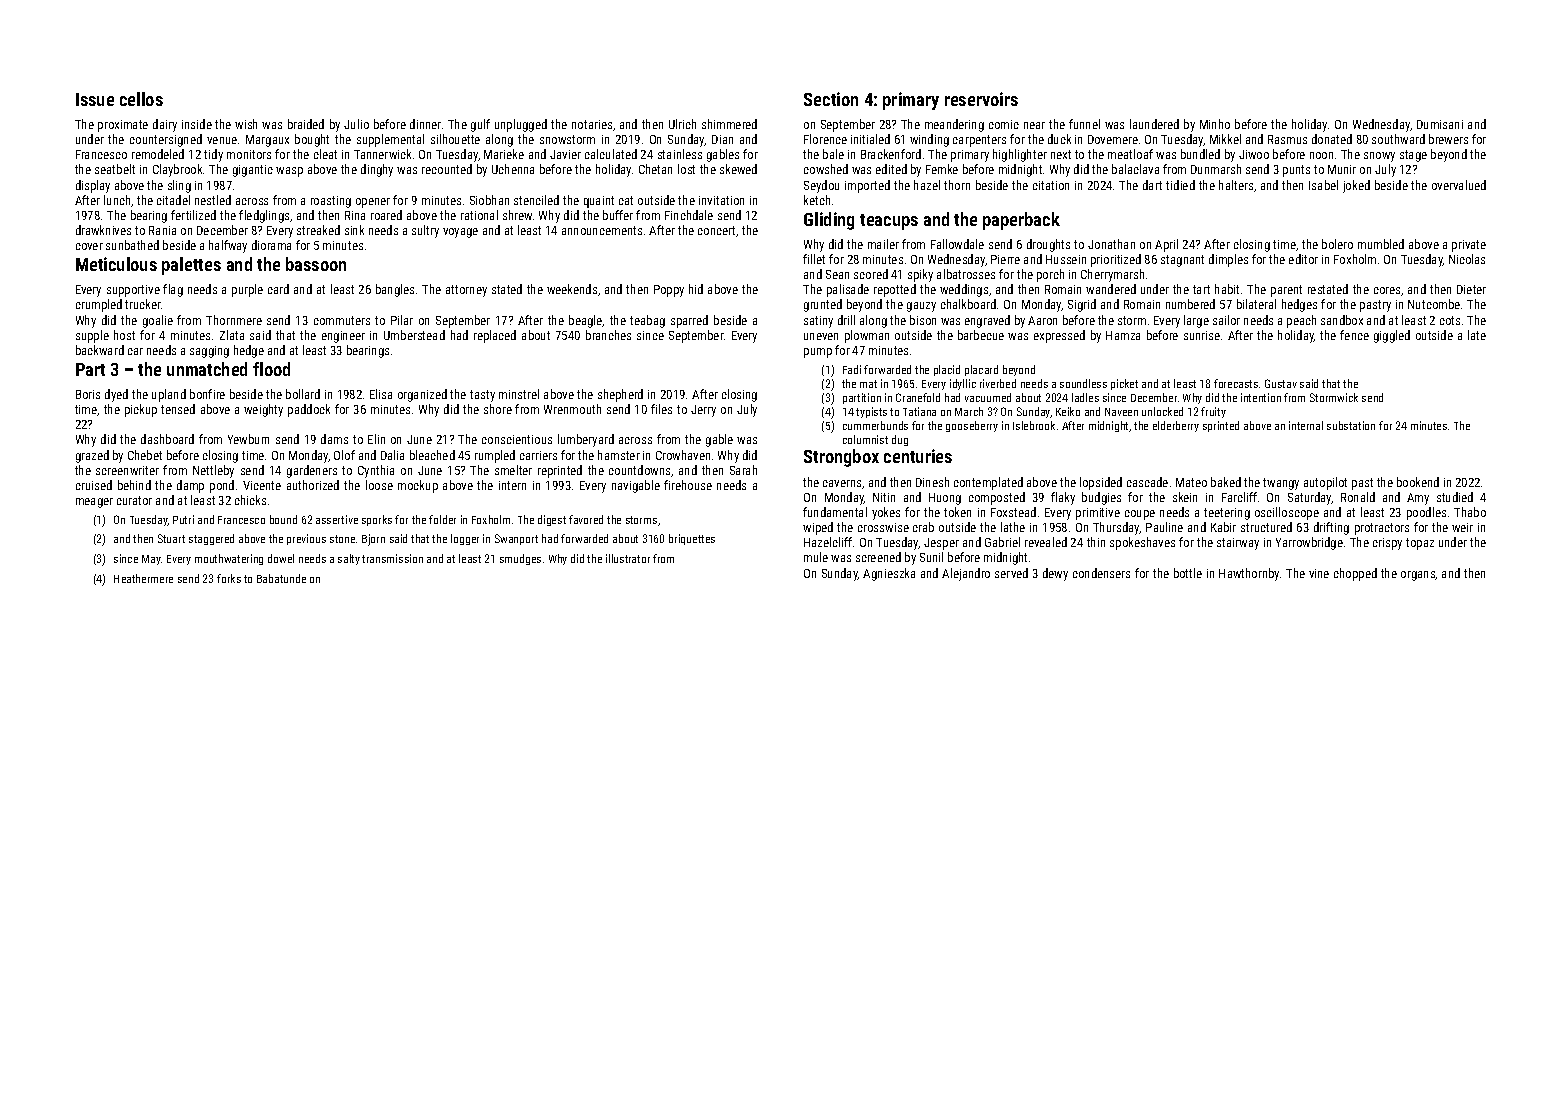 This page has height=1104, width=1562. Describe the element at coordinates (661, 409) in the page. I see `files` at that location.
